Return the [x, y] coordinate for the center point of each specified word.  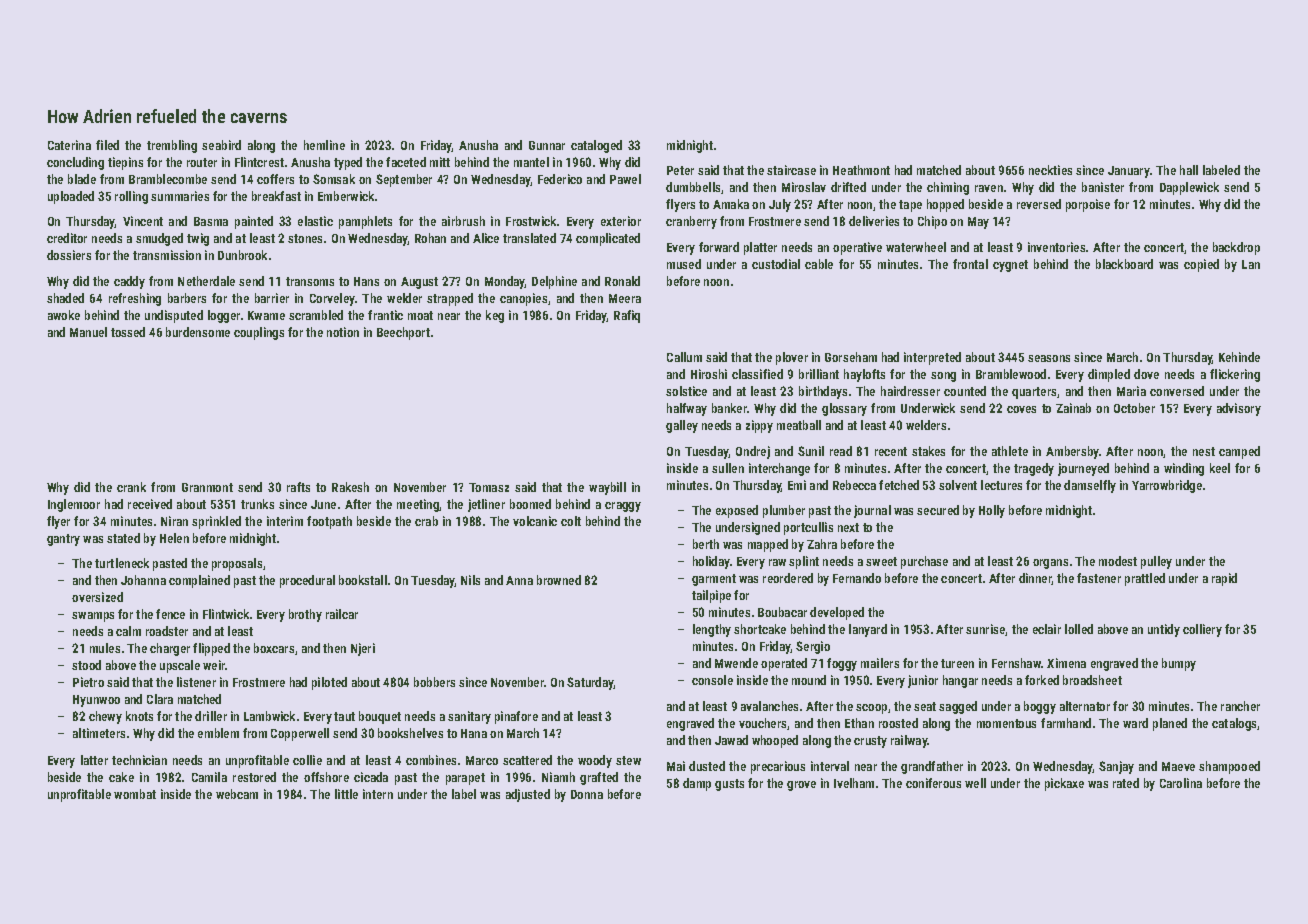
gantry [63, 540]
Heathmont [861, 170]
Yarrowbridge [1167, 486]
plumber [784, 511]
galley [682, 426]
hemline [324, 145]
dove [1146, 374]
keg [495, 316]
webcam [237, 794]
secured [938, 510]
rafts [298, 487]
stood [86, 665]
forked [1042, 680]
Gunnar [547, 145]
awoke [64, 315]
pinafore [516, 717]
